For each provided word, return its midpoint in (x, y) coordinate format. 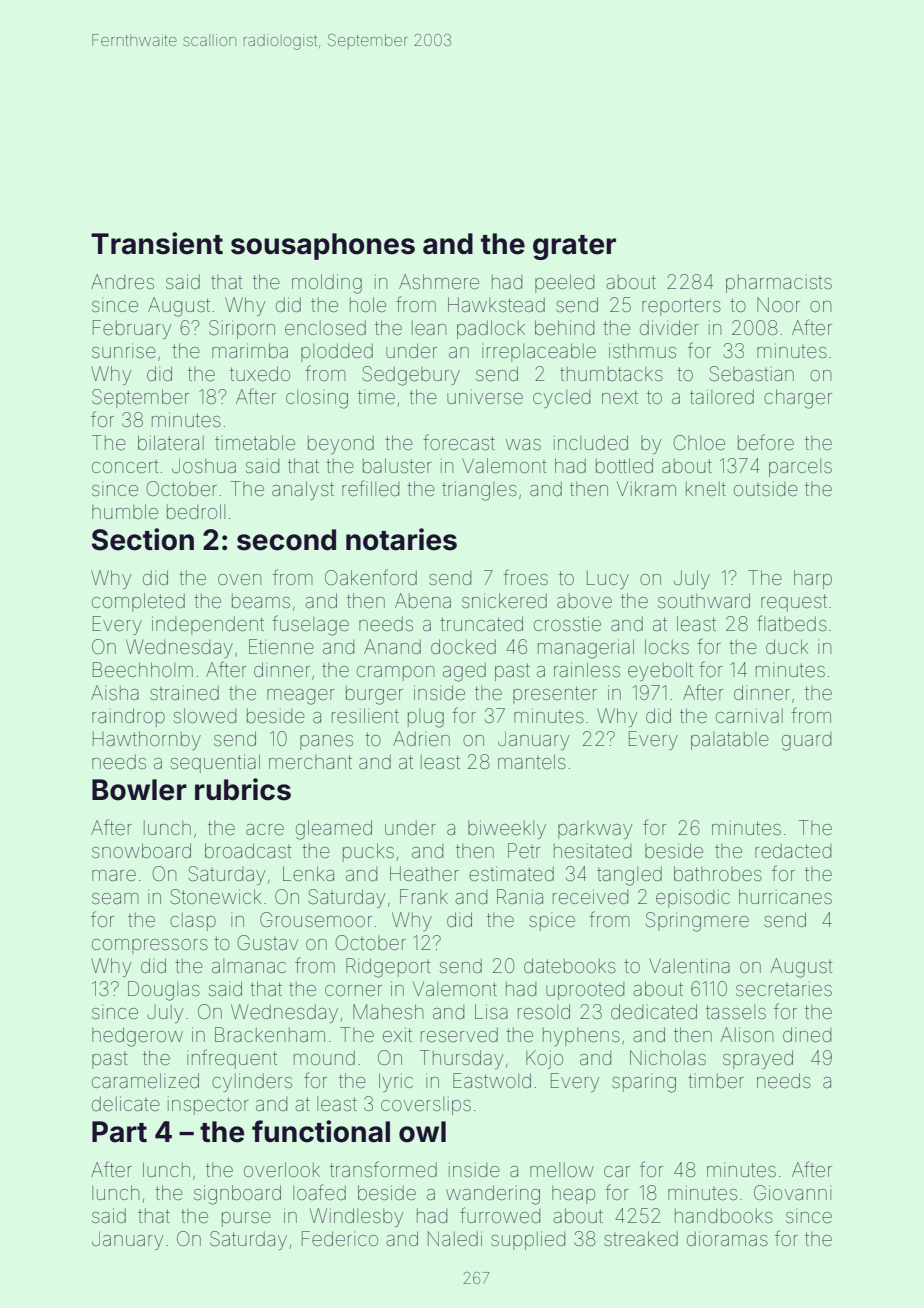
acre (265, 829)
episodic (693, 898)
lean (429, 328)
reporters (681, 307)
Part (119, 1132)
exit (397, 1034)
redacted (793, 850)
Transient (157, 243)
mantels (532, 761)
